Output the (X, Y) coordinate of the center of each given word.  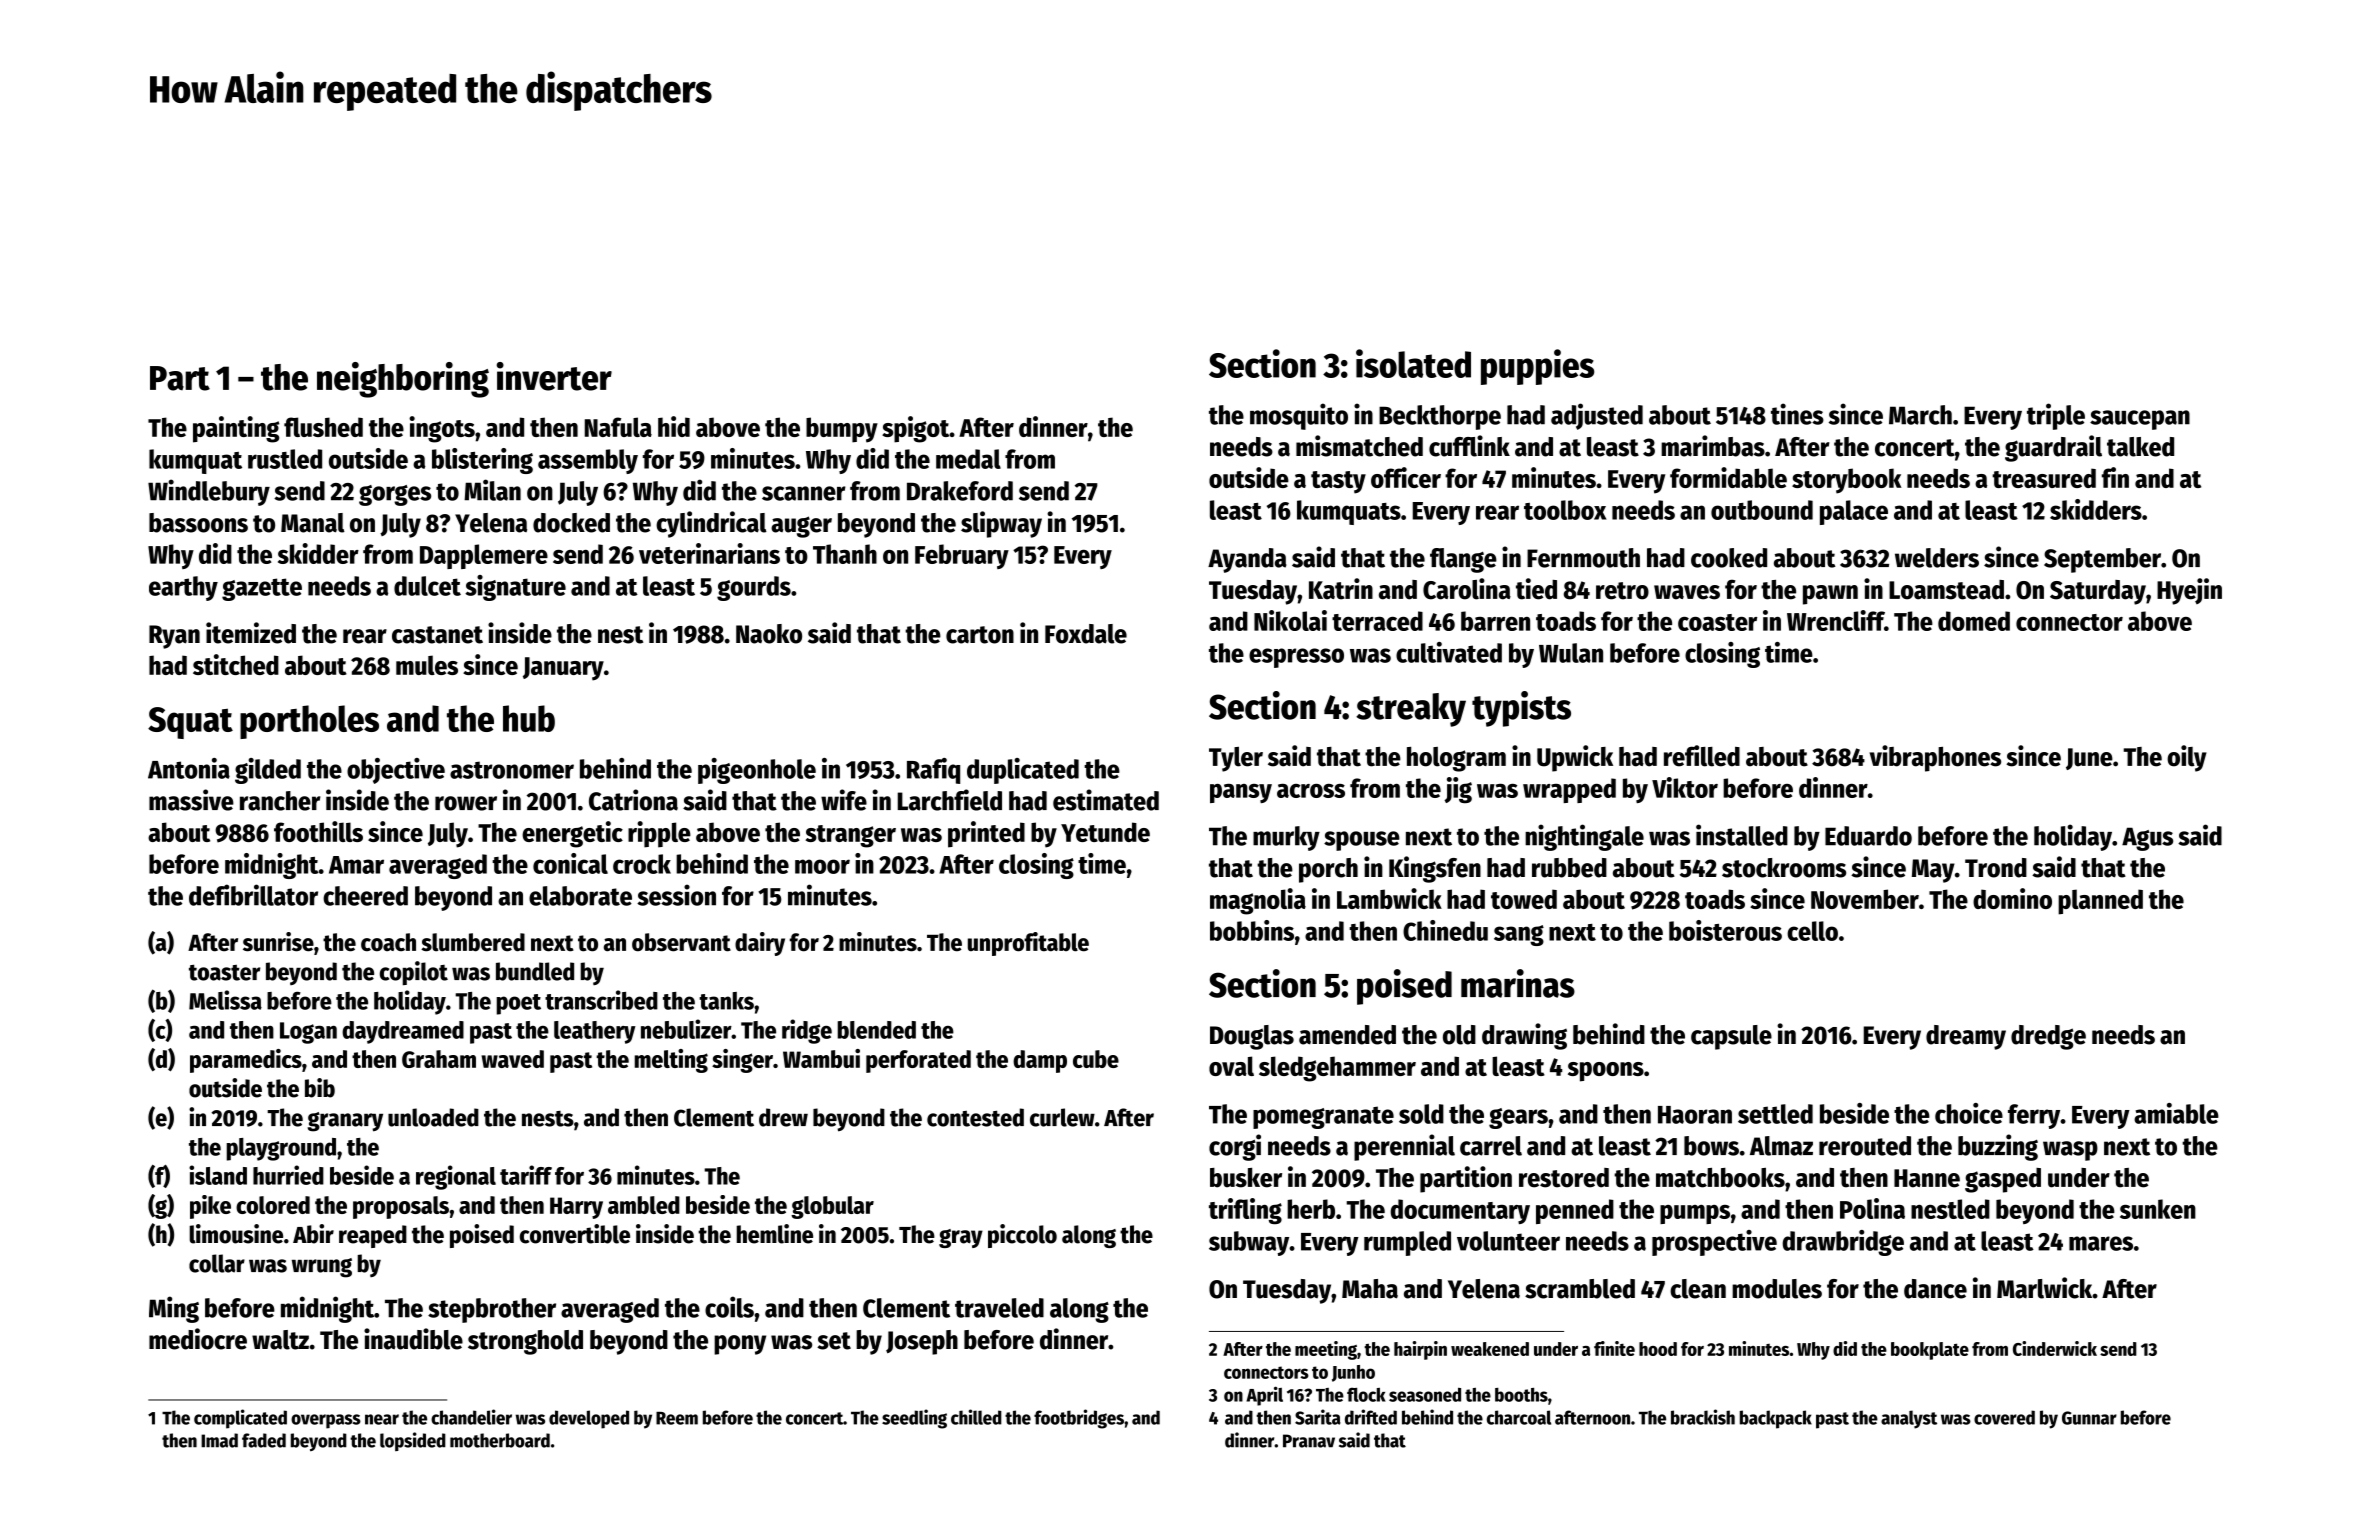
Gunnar (2089, 1418)
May (1933, 871)
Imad (219, 1440)
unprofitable (1028, 944)
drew (783, 1117)
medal (968, 459)
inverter (554, 376)
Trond (1996, 868)
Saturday (2098, 592)
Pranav (1309, 1441)
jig (1458, 790)
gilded (268, 771)
